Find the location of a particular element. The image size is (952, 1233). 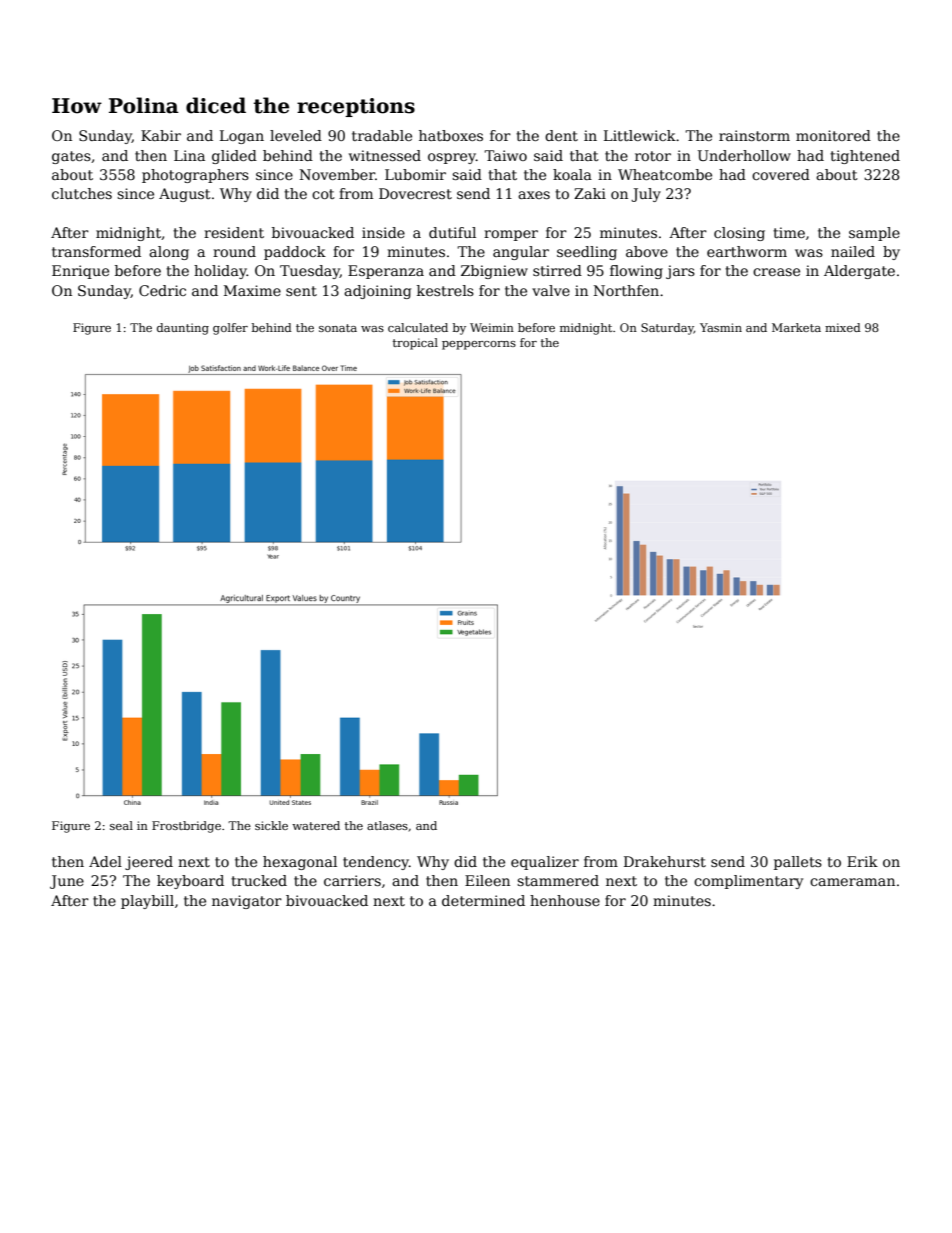

peppercorns is located at coordinates (479, 345).
